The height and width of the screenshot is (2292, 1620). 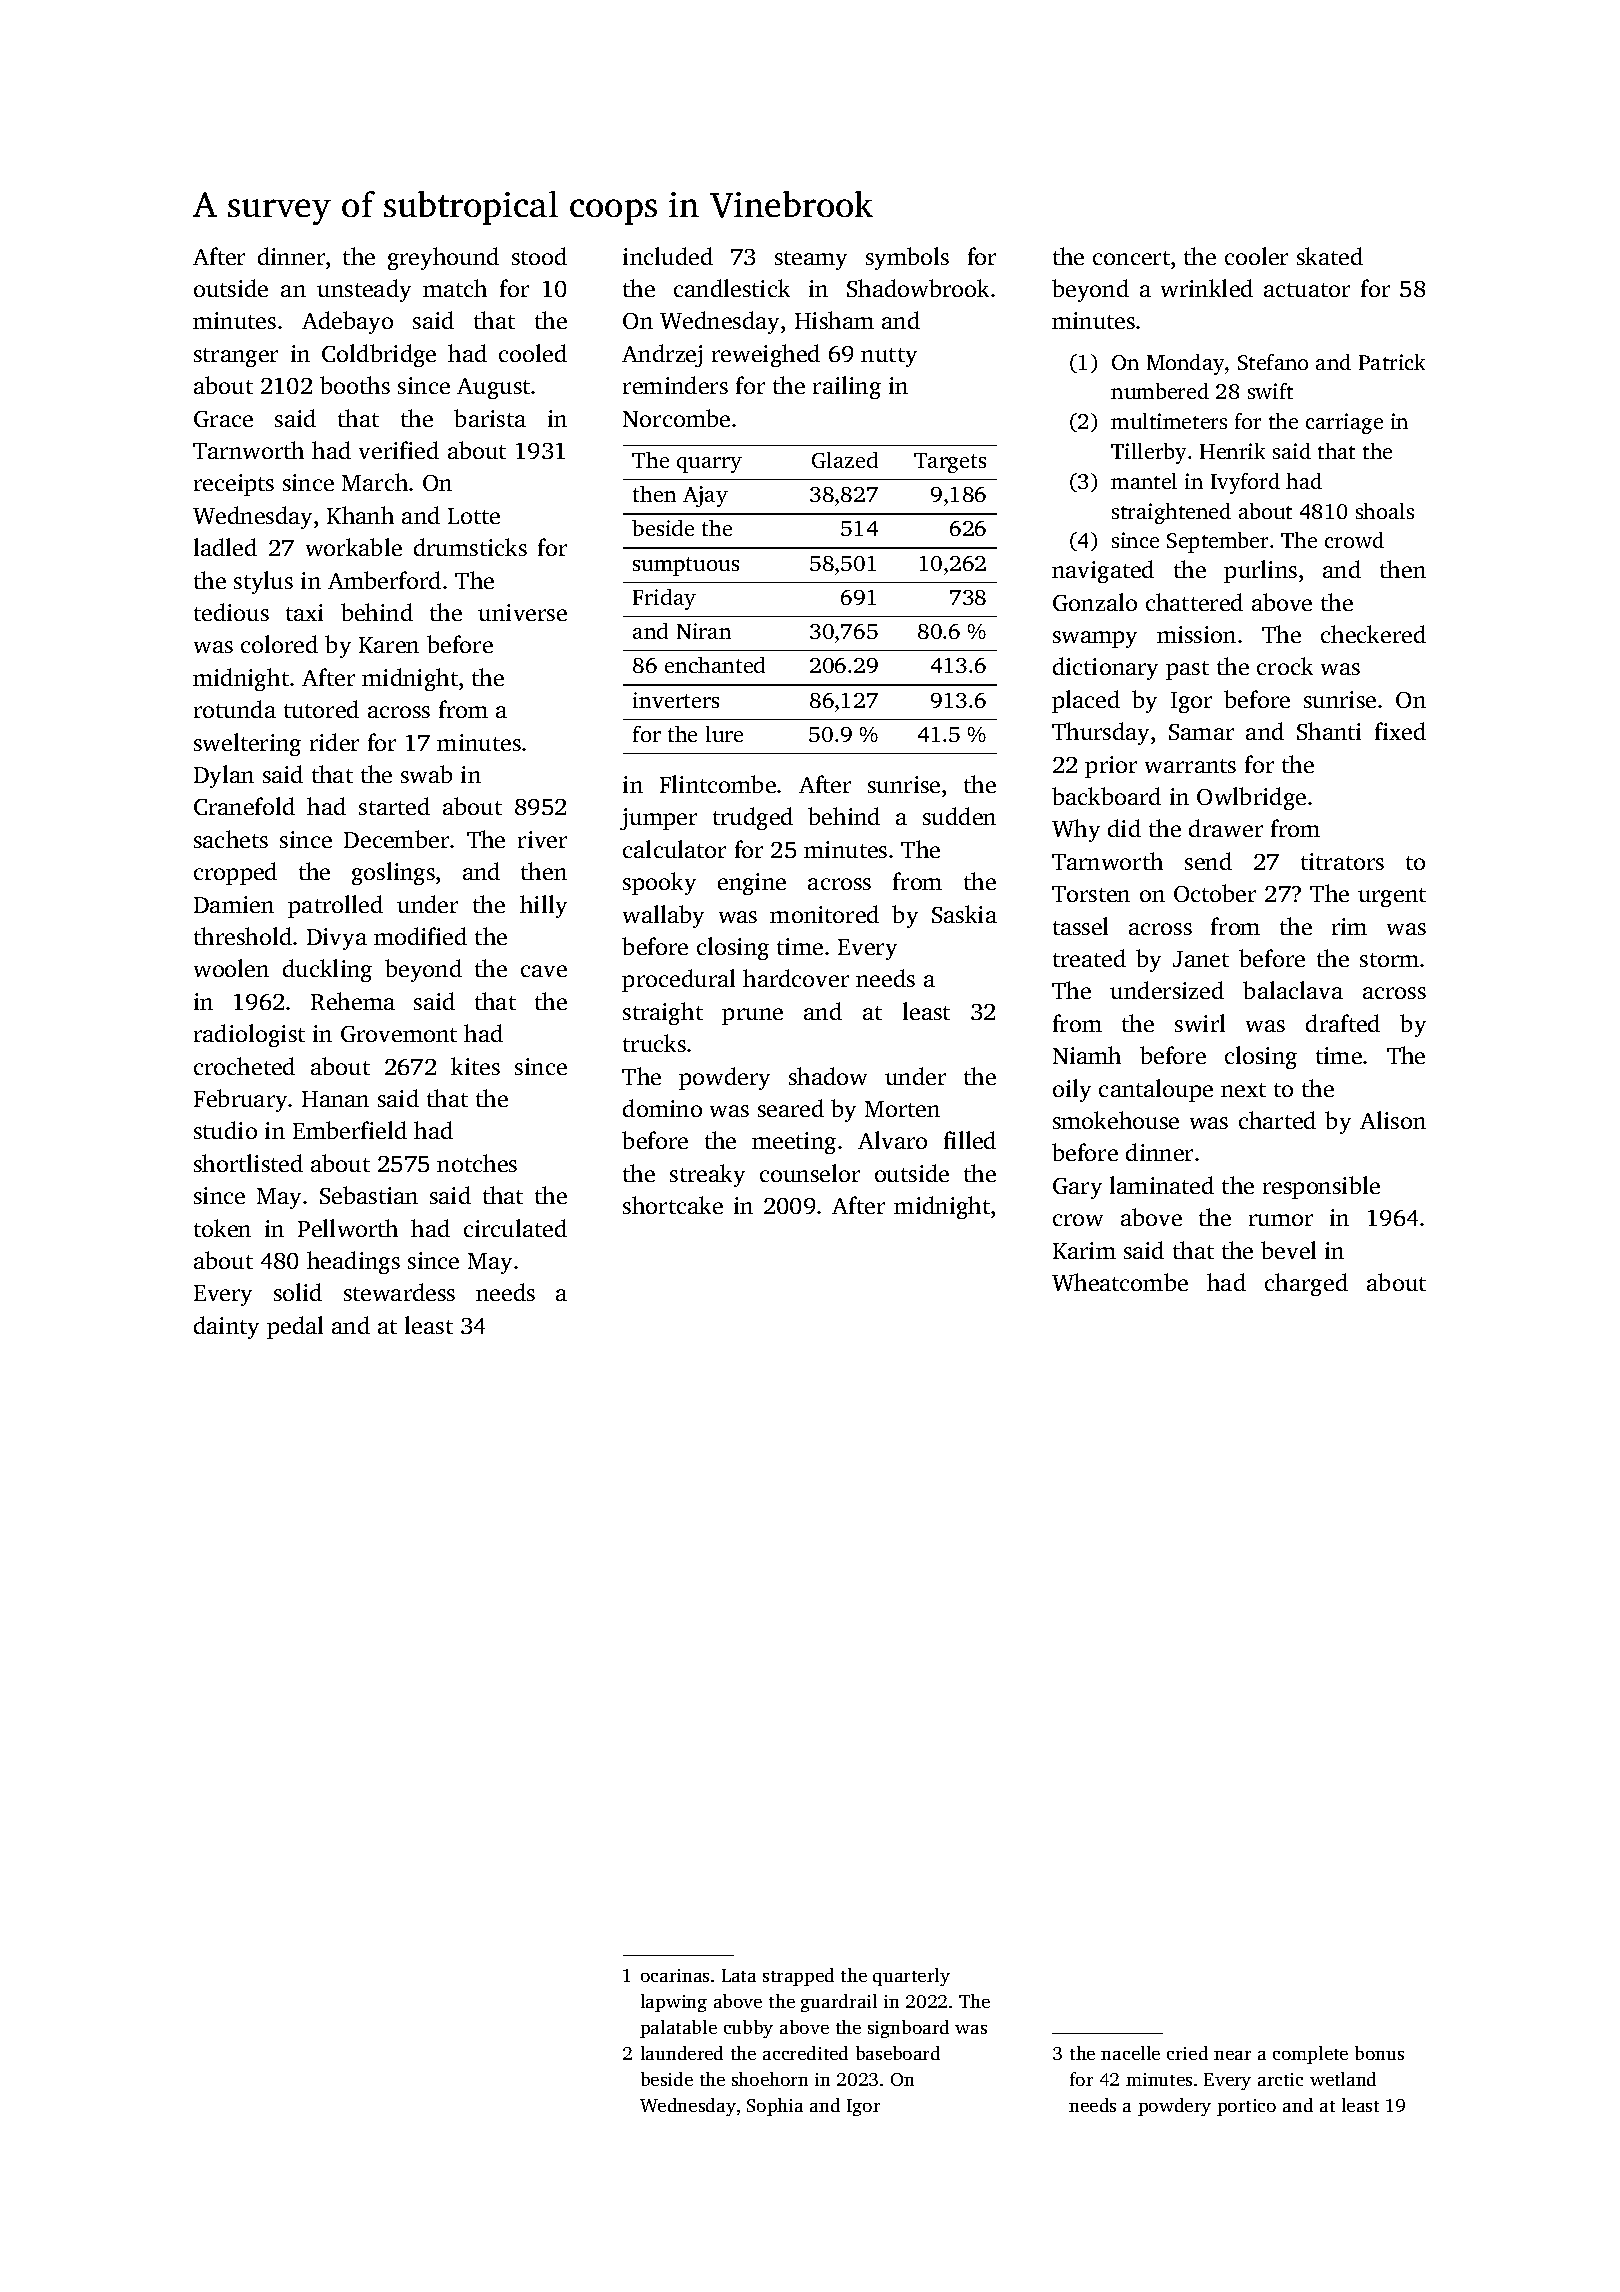 I want to click on quarterly, so click(x=911, y=1977).
